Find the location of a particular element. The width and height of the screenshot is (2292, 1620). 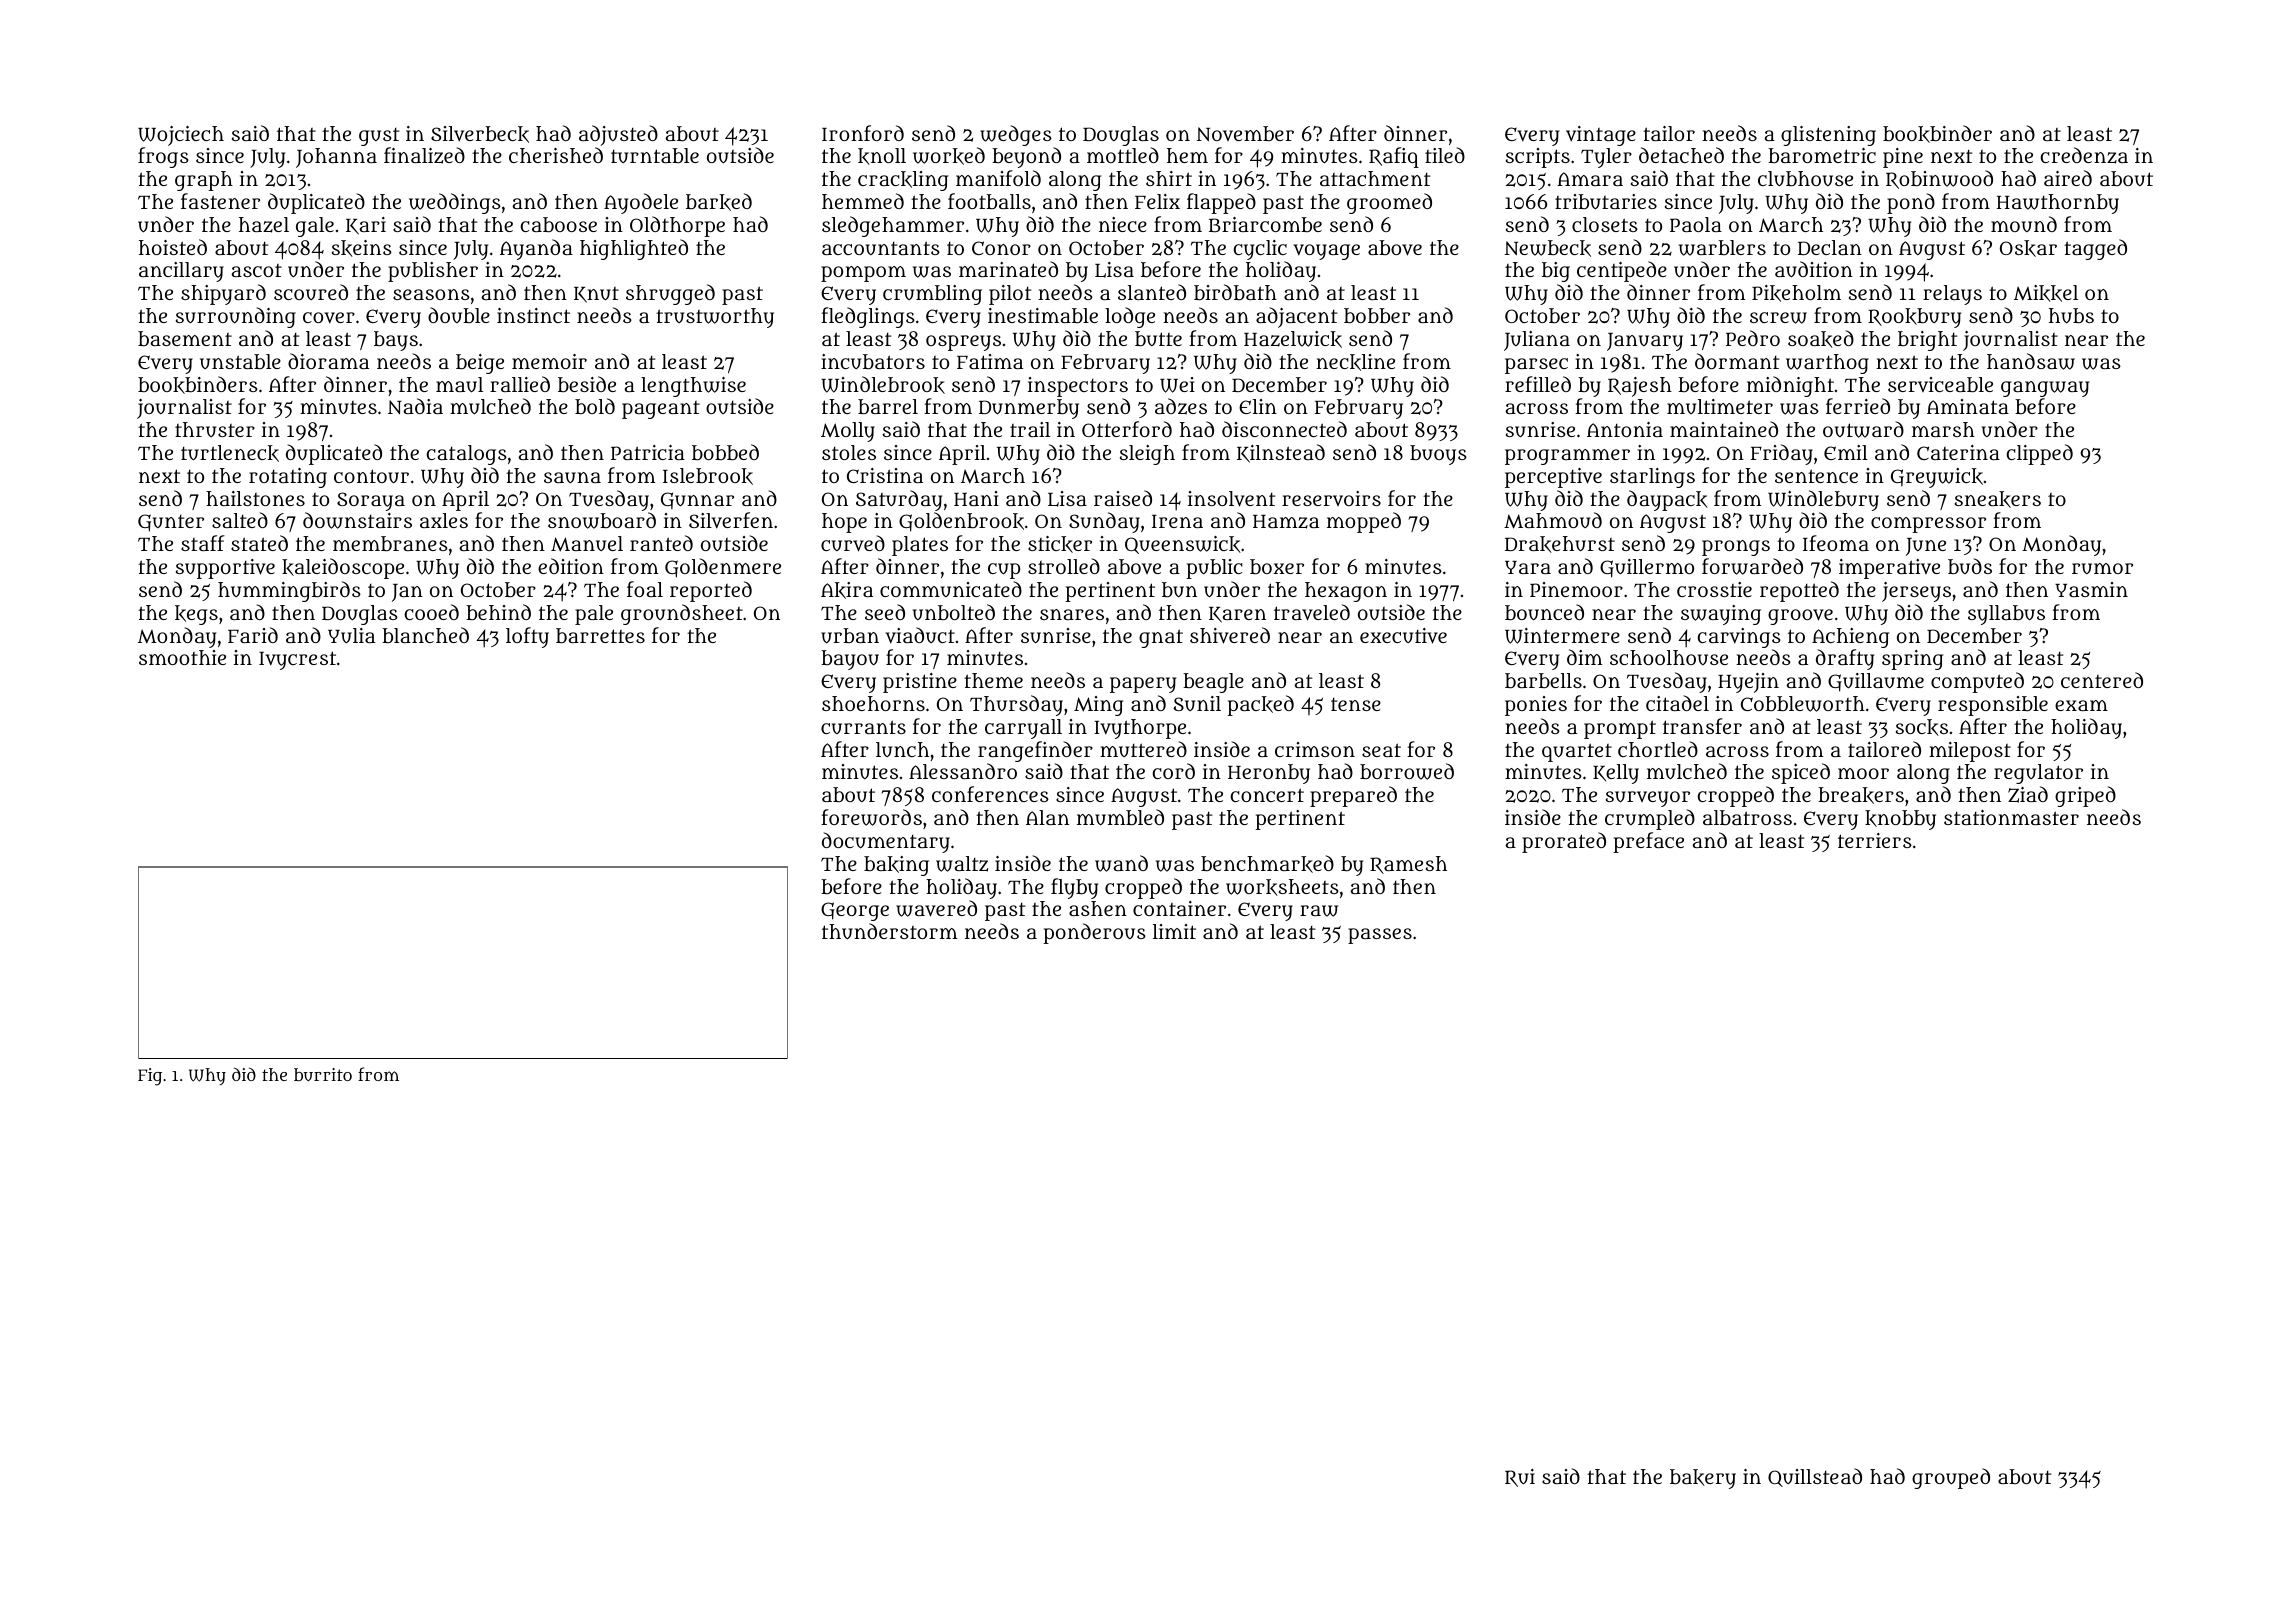

Fig is located at coordinates (150, 1077).
